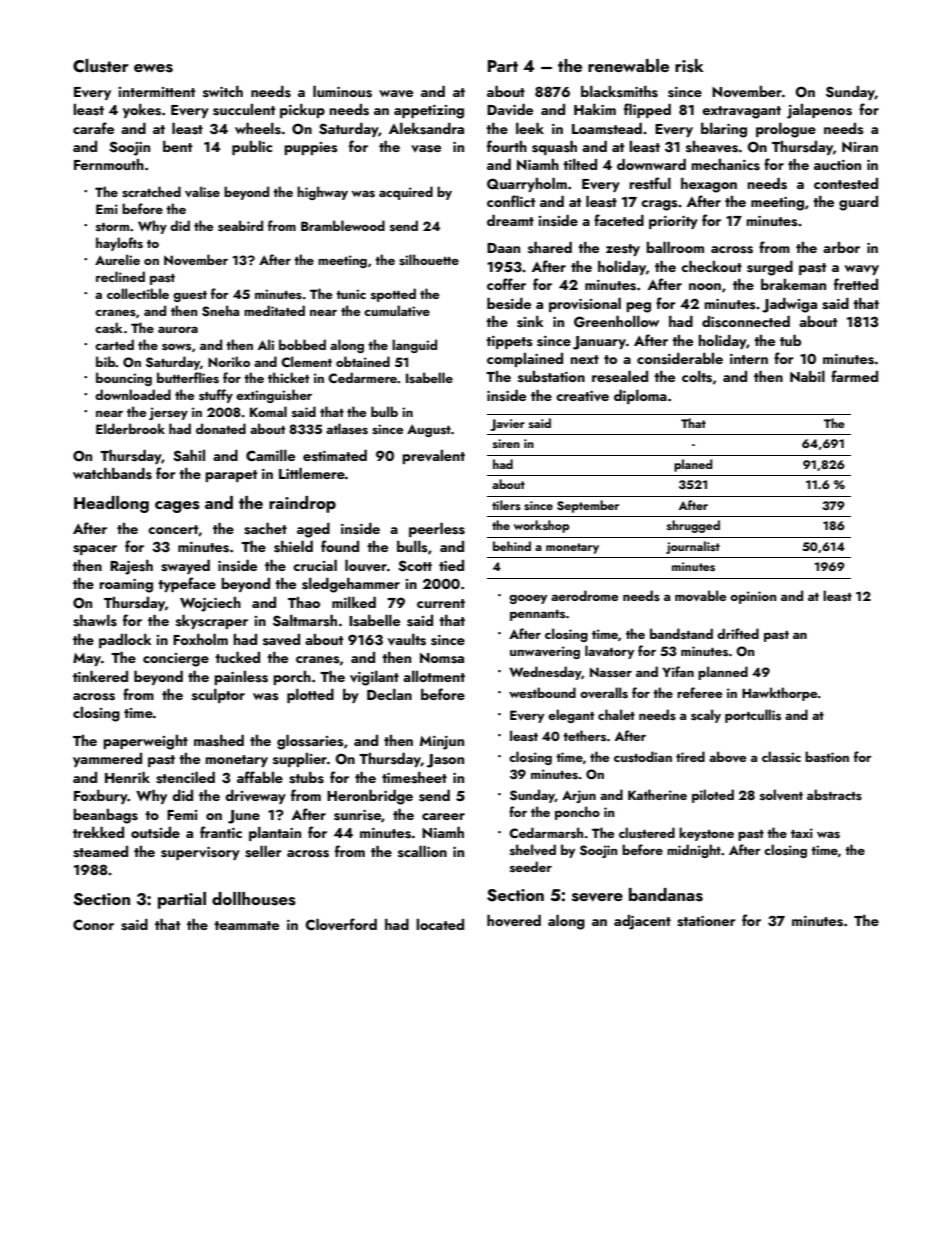 The image size is (952, 1233). What do you see at coordinates (246, 925) in the image?
I see `teammate` at bounding box center [246, 925].
